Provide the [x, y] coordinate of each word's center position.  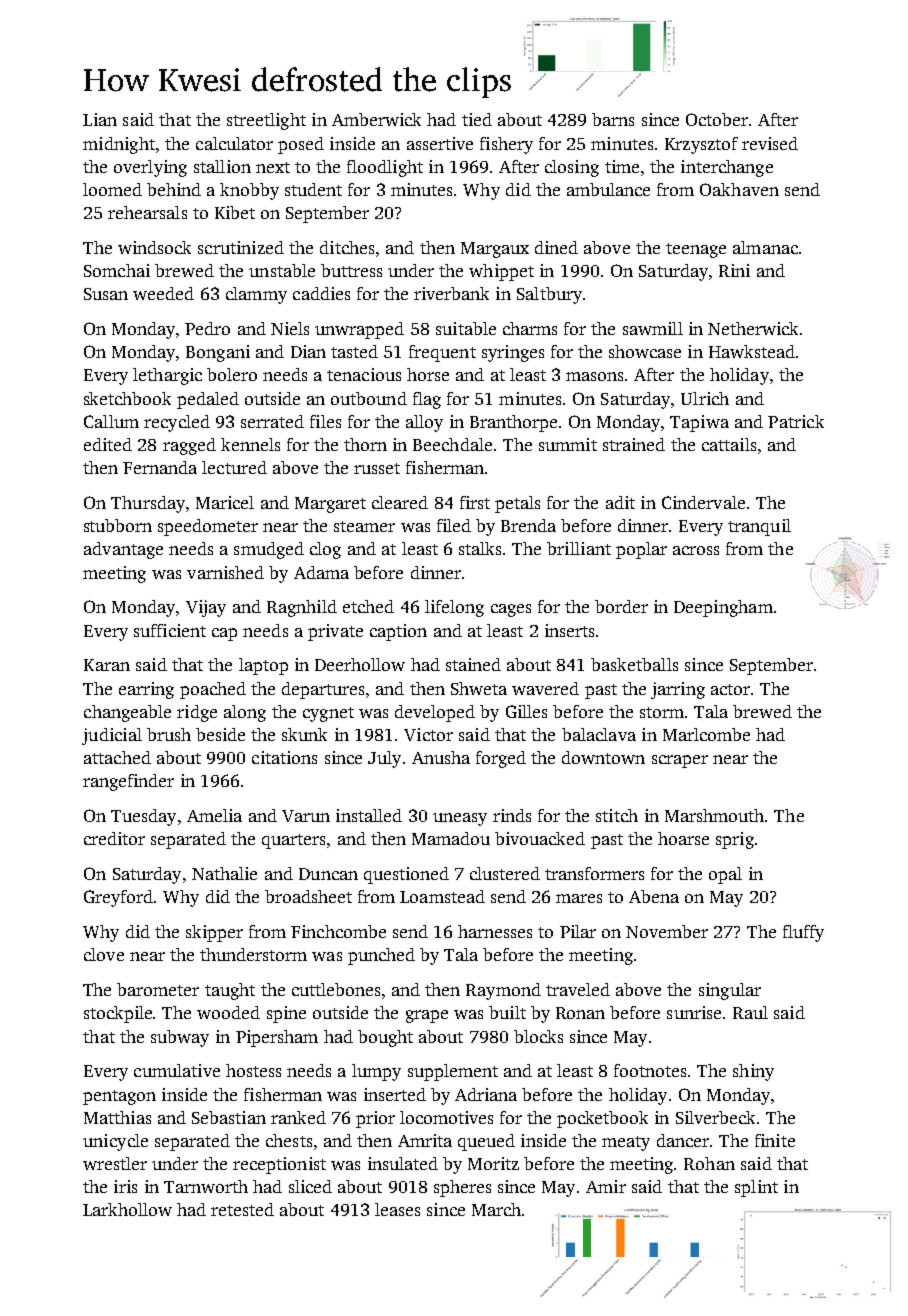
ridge [197, 713]
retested [242, 1209]
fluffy [803, 933]
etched [368, 606]
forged [501, 759]
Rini [734, 270]
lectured [234, 467]
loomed [112, 189]
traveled [578, 989]
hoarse [683, 838]
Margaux [495, 250]
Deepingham [723, 608]
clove [104, 954]
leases [397, 1209]
